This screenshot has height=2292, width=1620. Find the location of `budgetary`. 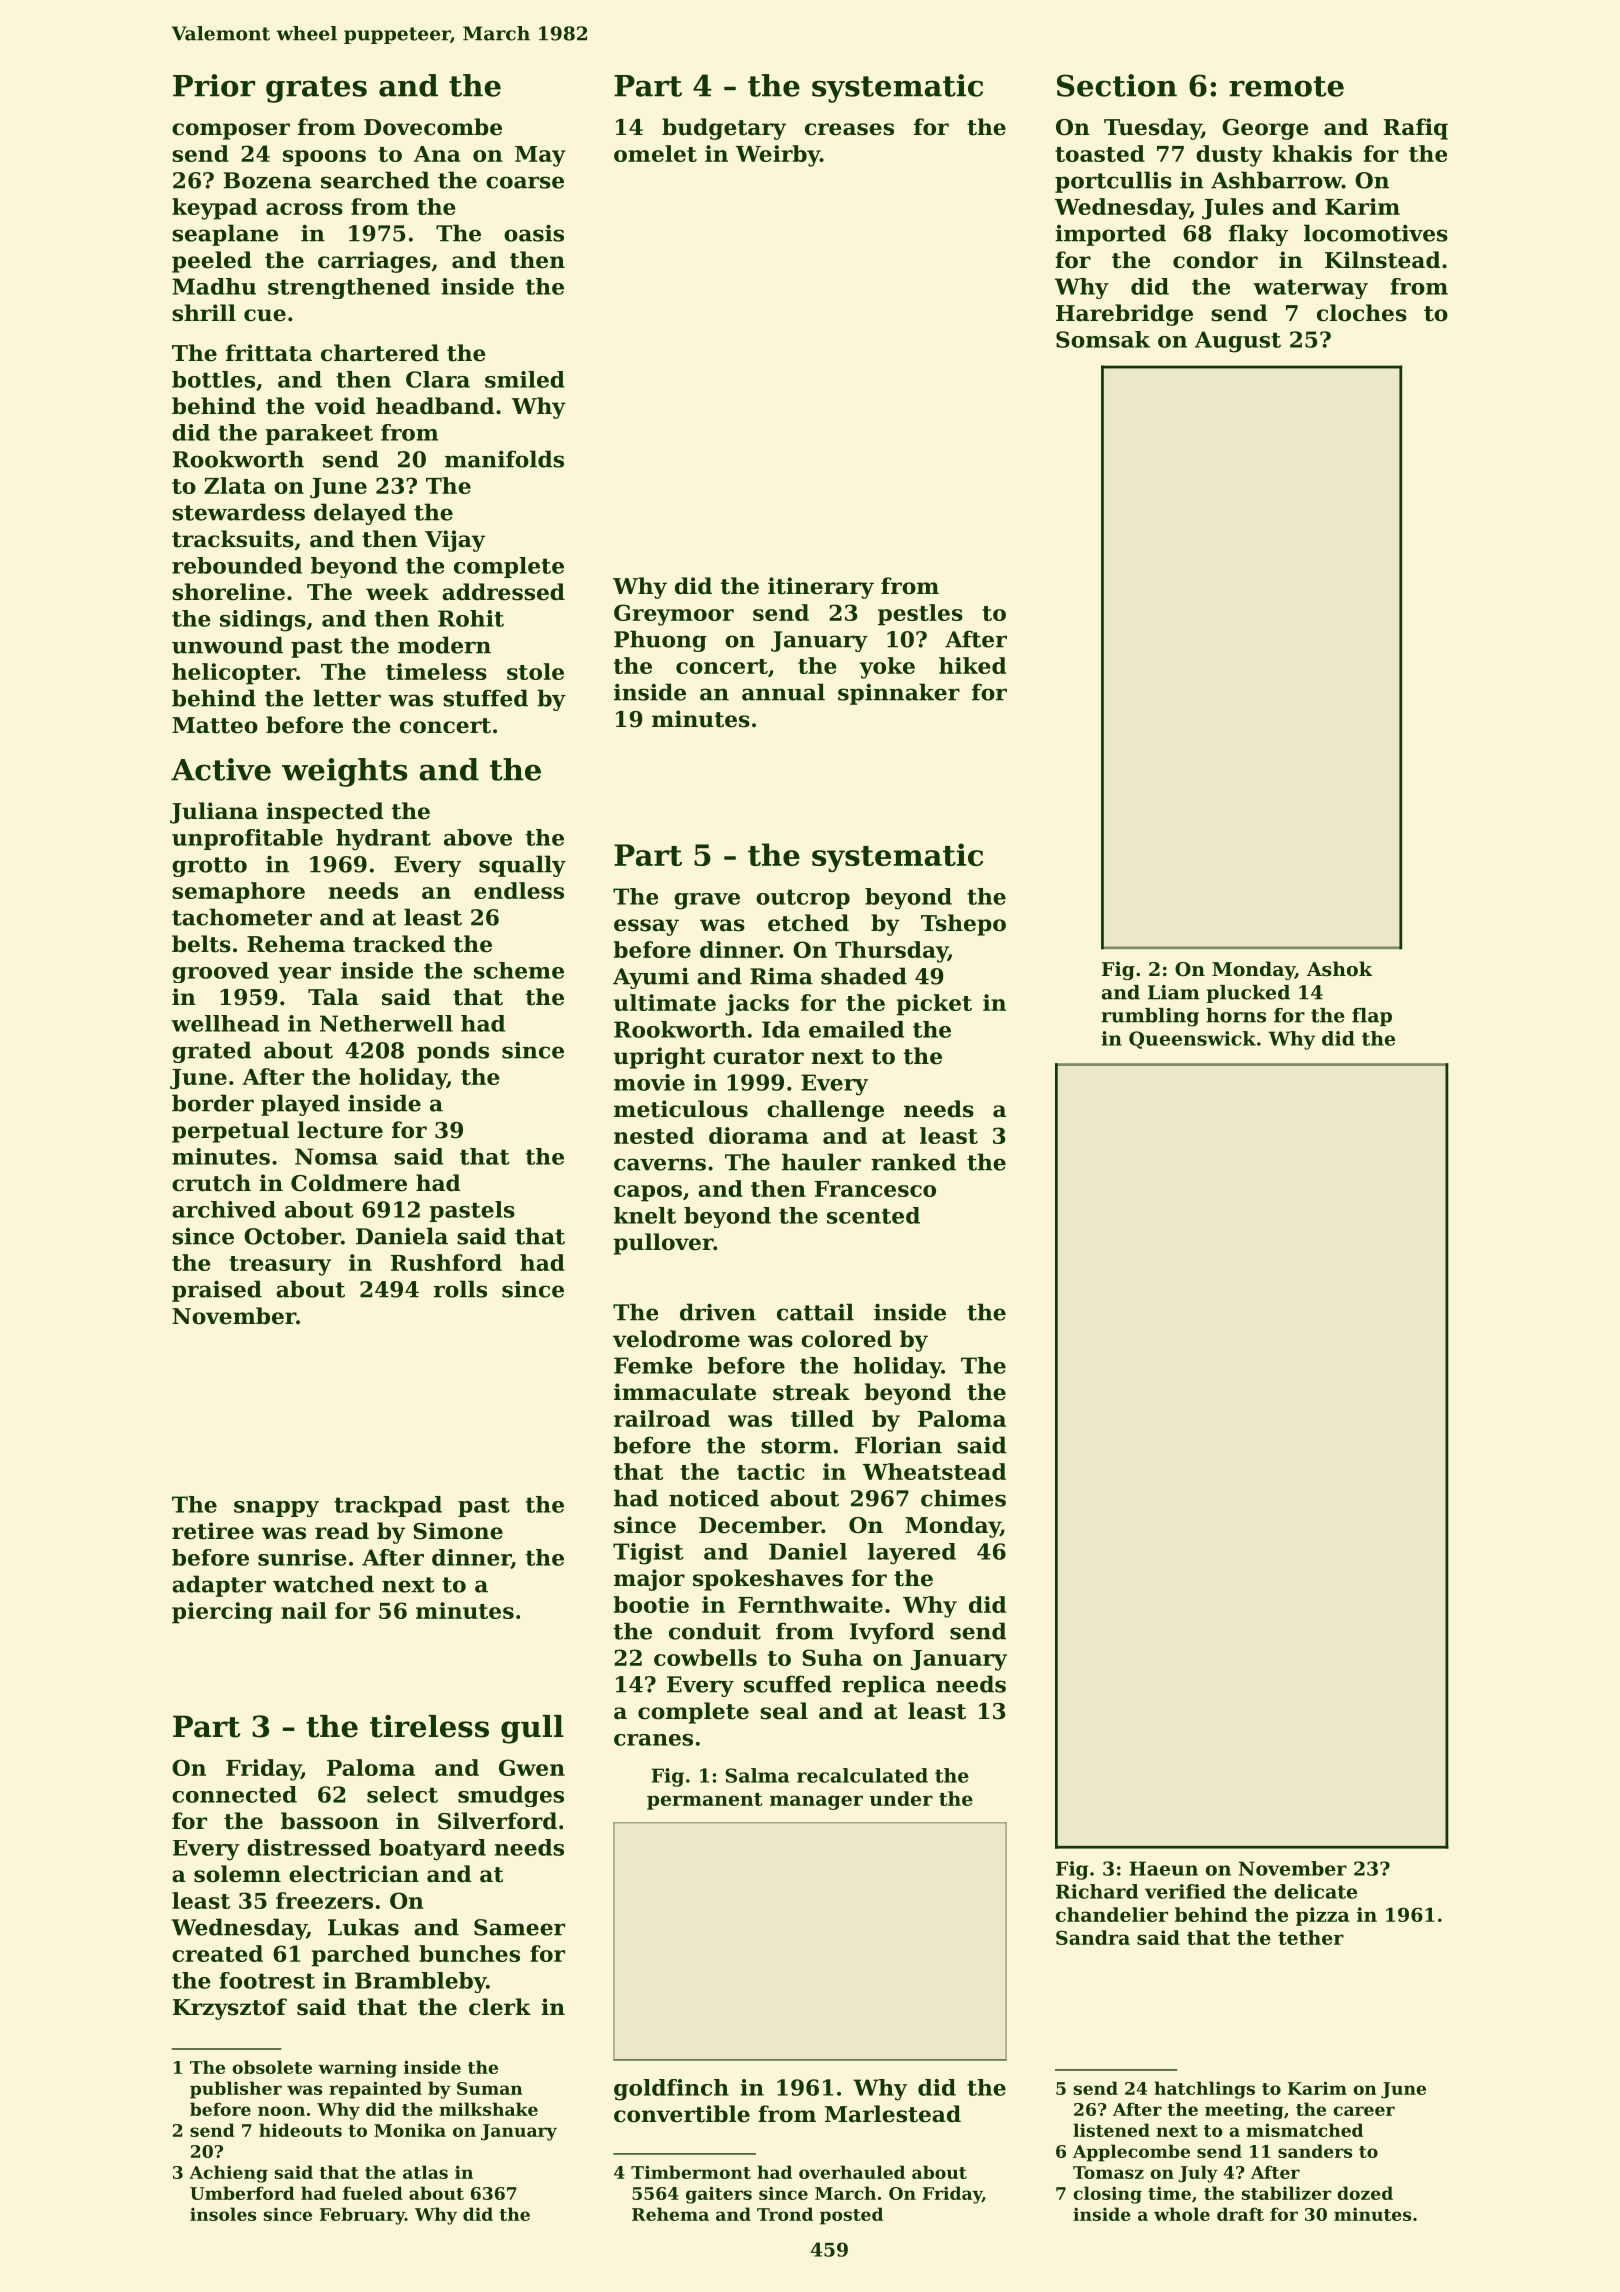

budgetary is located at coordinates (724, 129).
